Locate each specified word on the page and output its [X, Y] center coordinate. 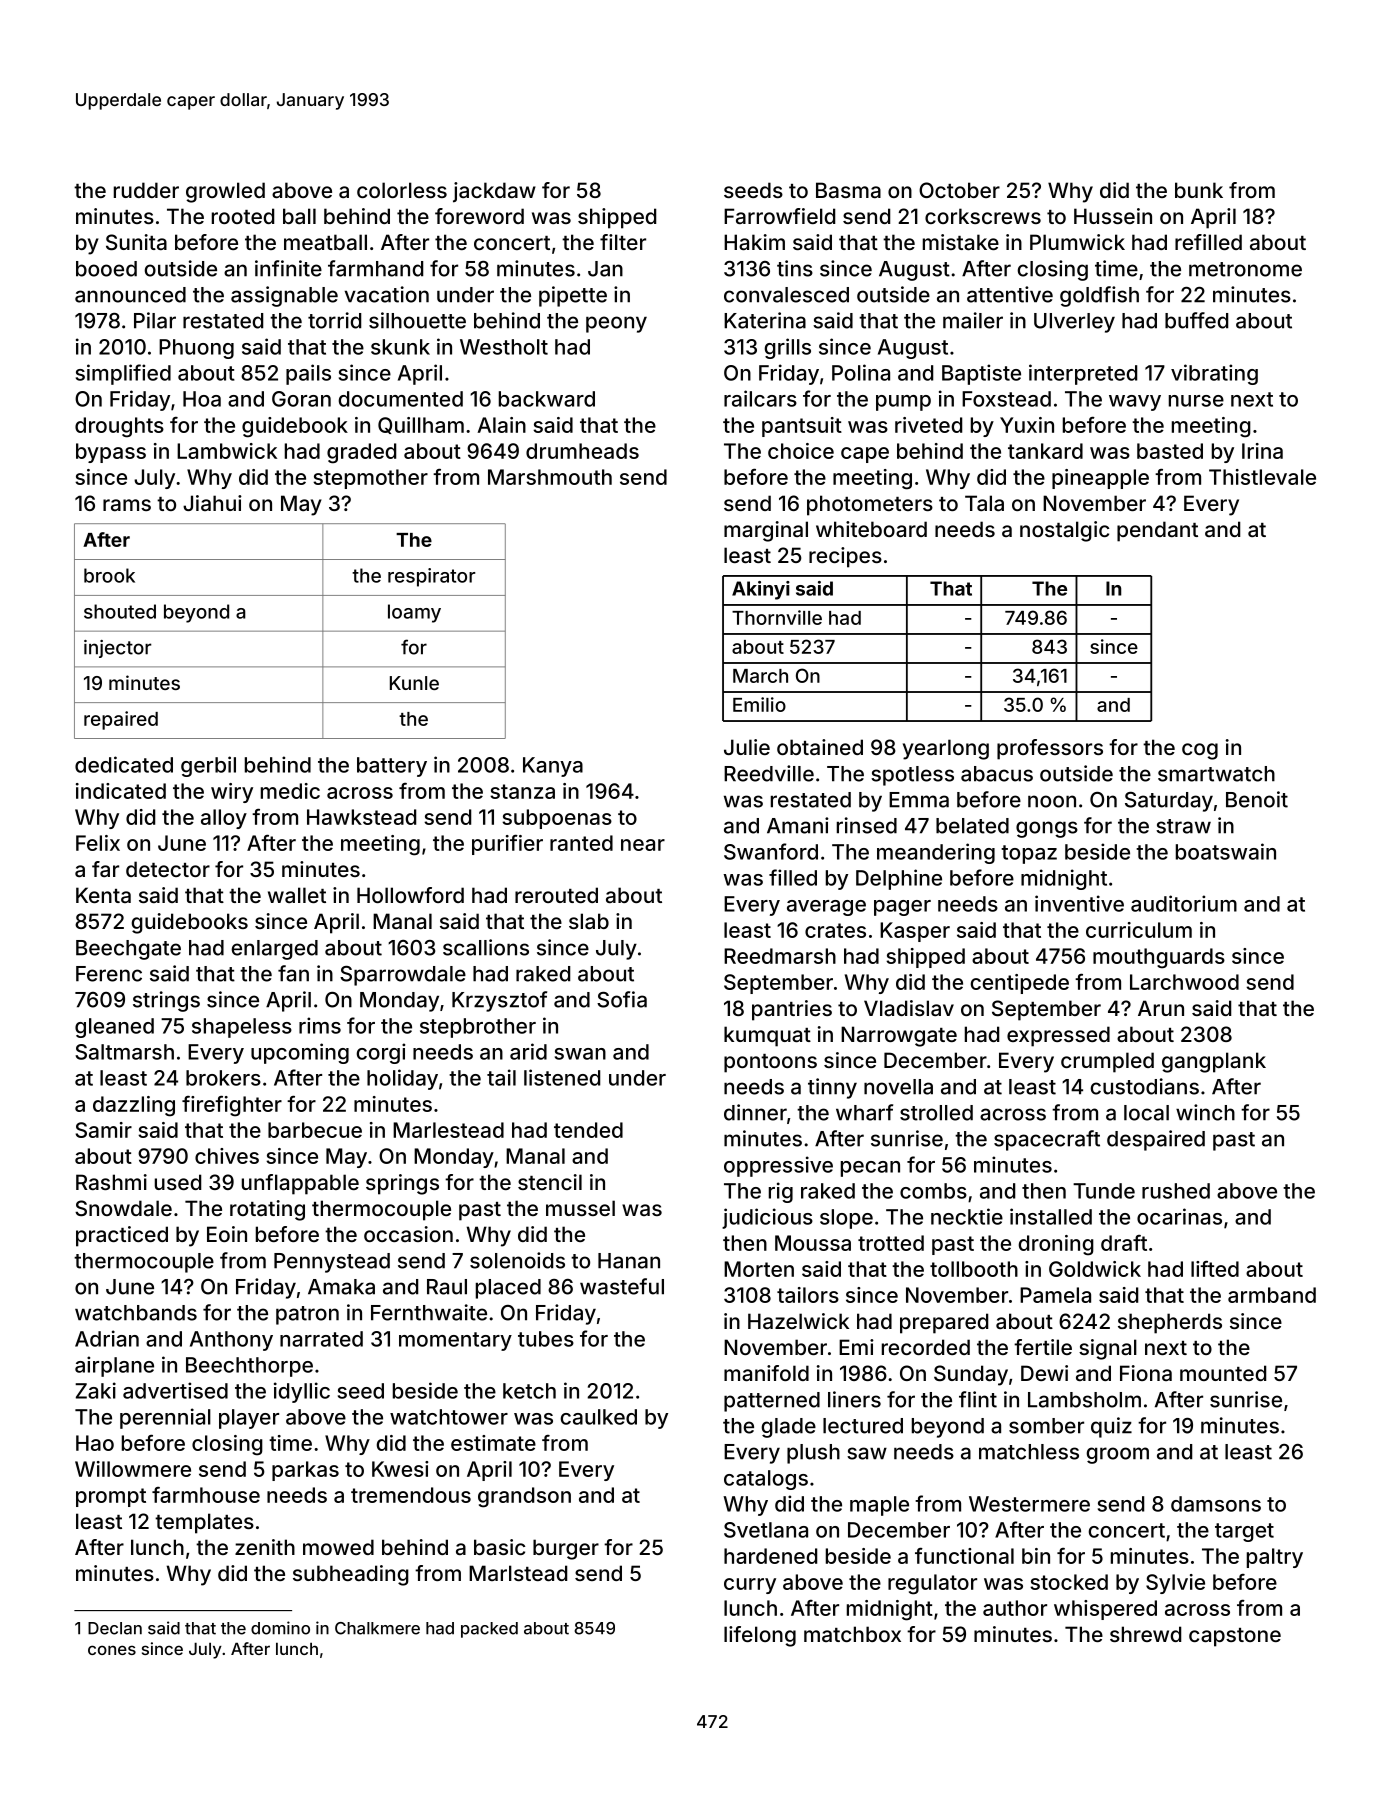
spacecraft [1047, 1140]
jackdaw [494, 192]
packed [489, 1630]
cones [112, 1650]
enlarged [274, 950]
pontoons [770, 1063]
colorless [402, 190]
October [959, 190]
